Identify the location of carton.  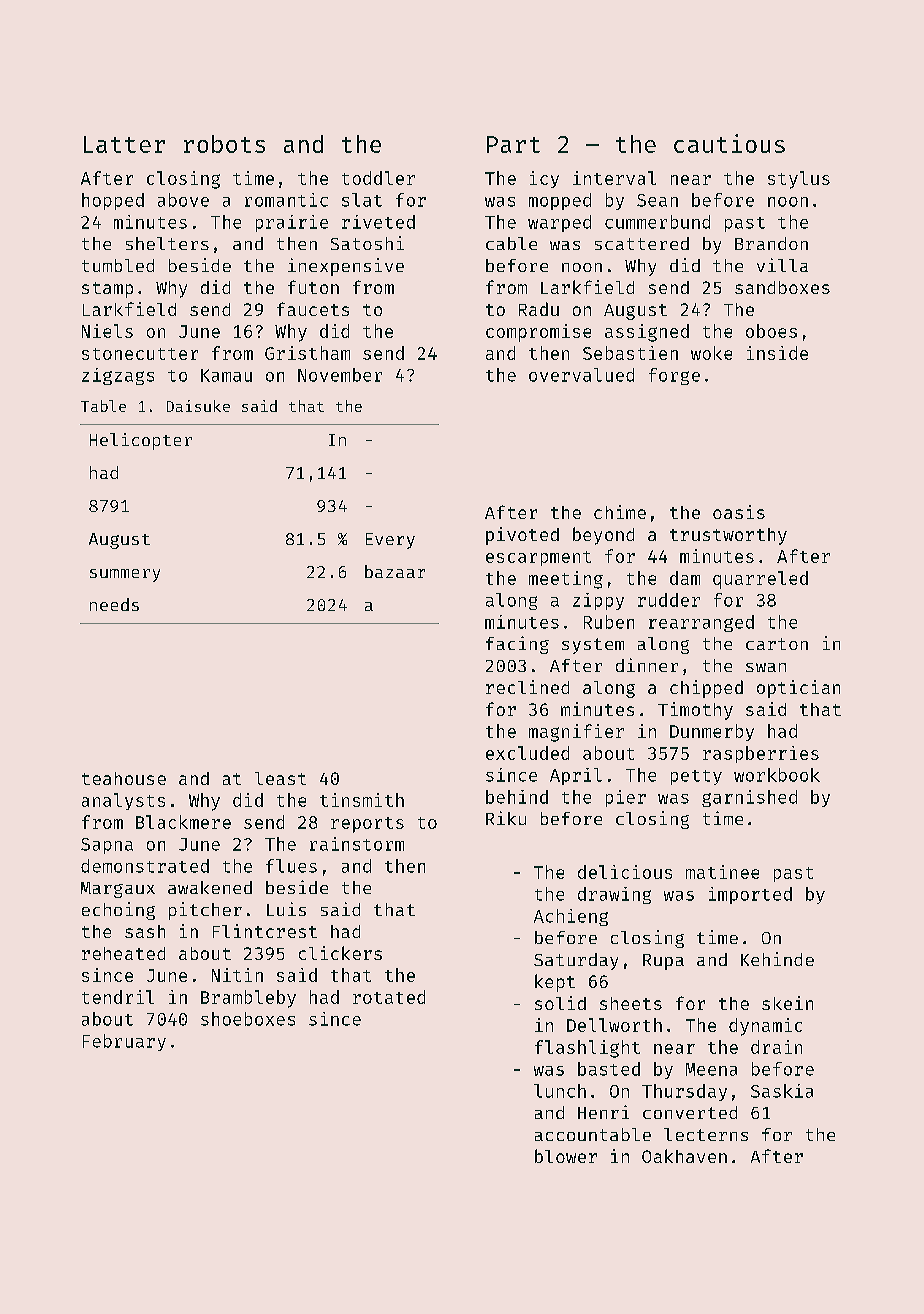
(777, 644).
